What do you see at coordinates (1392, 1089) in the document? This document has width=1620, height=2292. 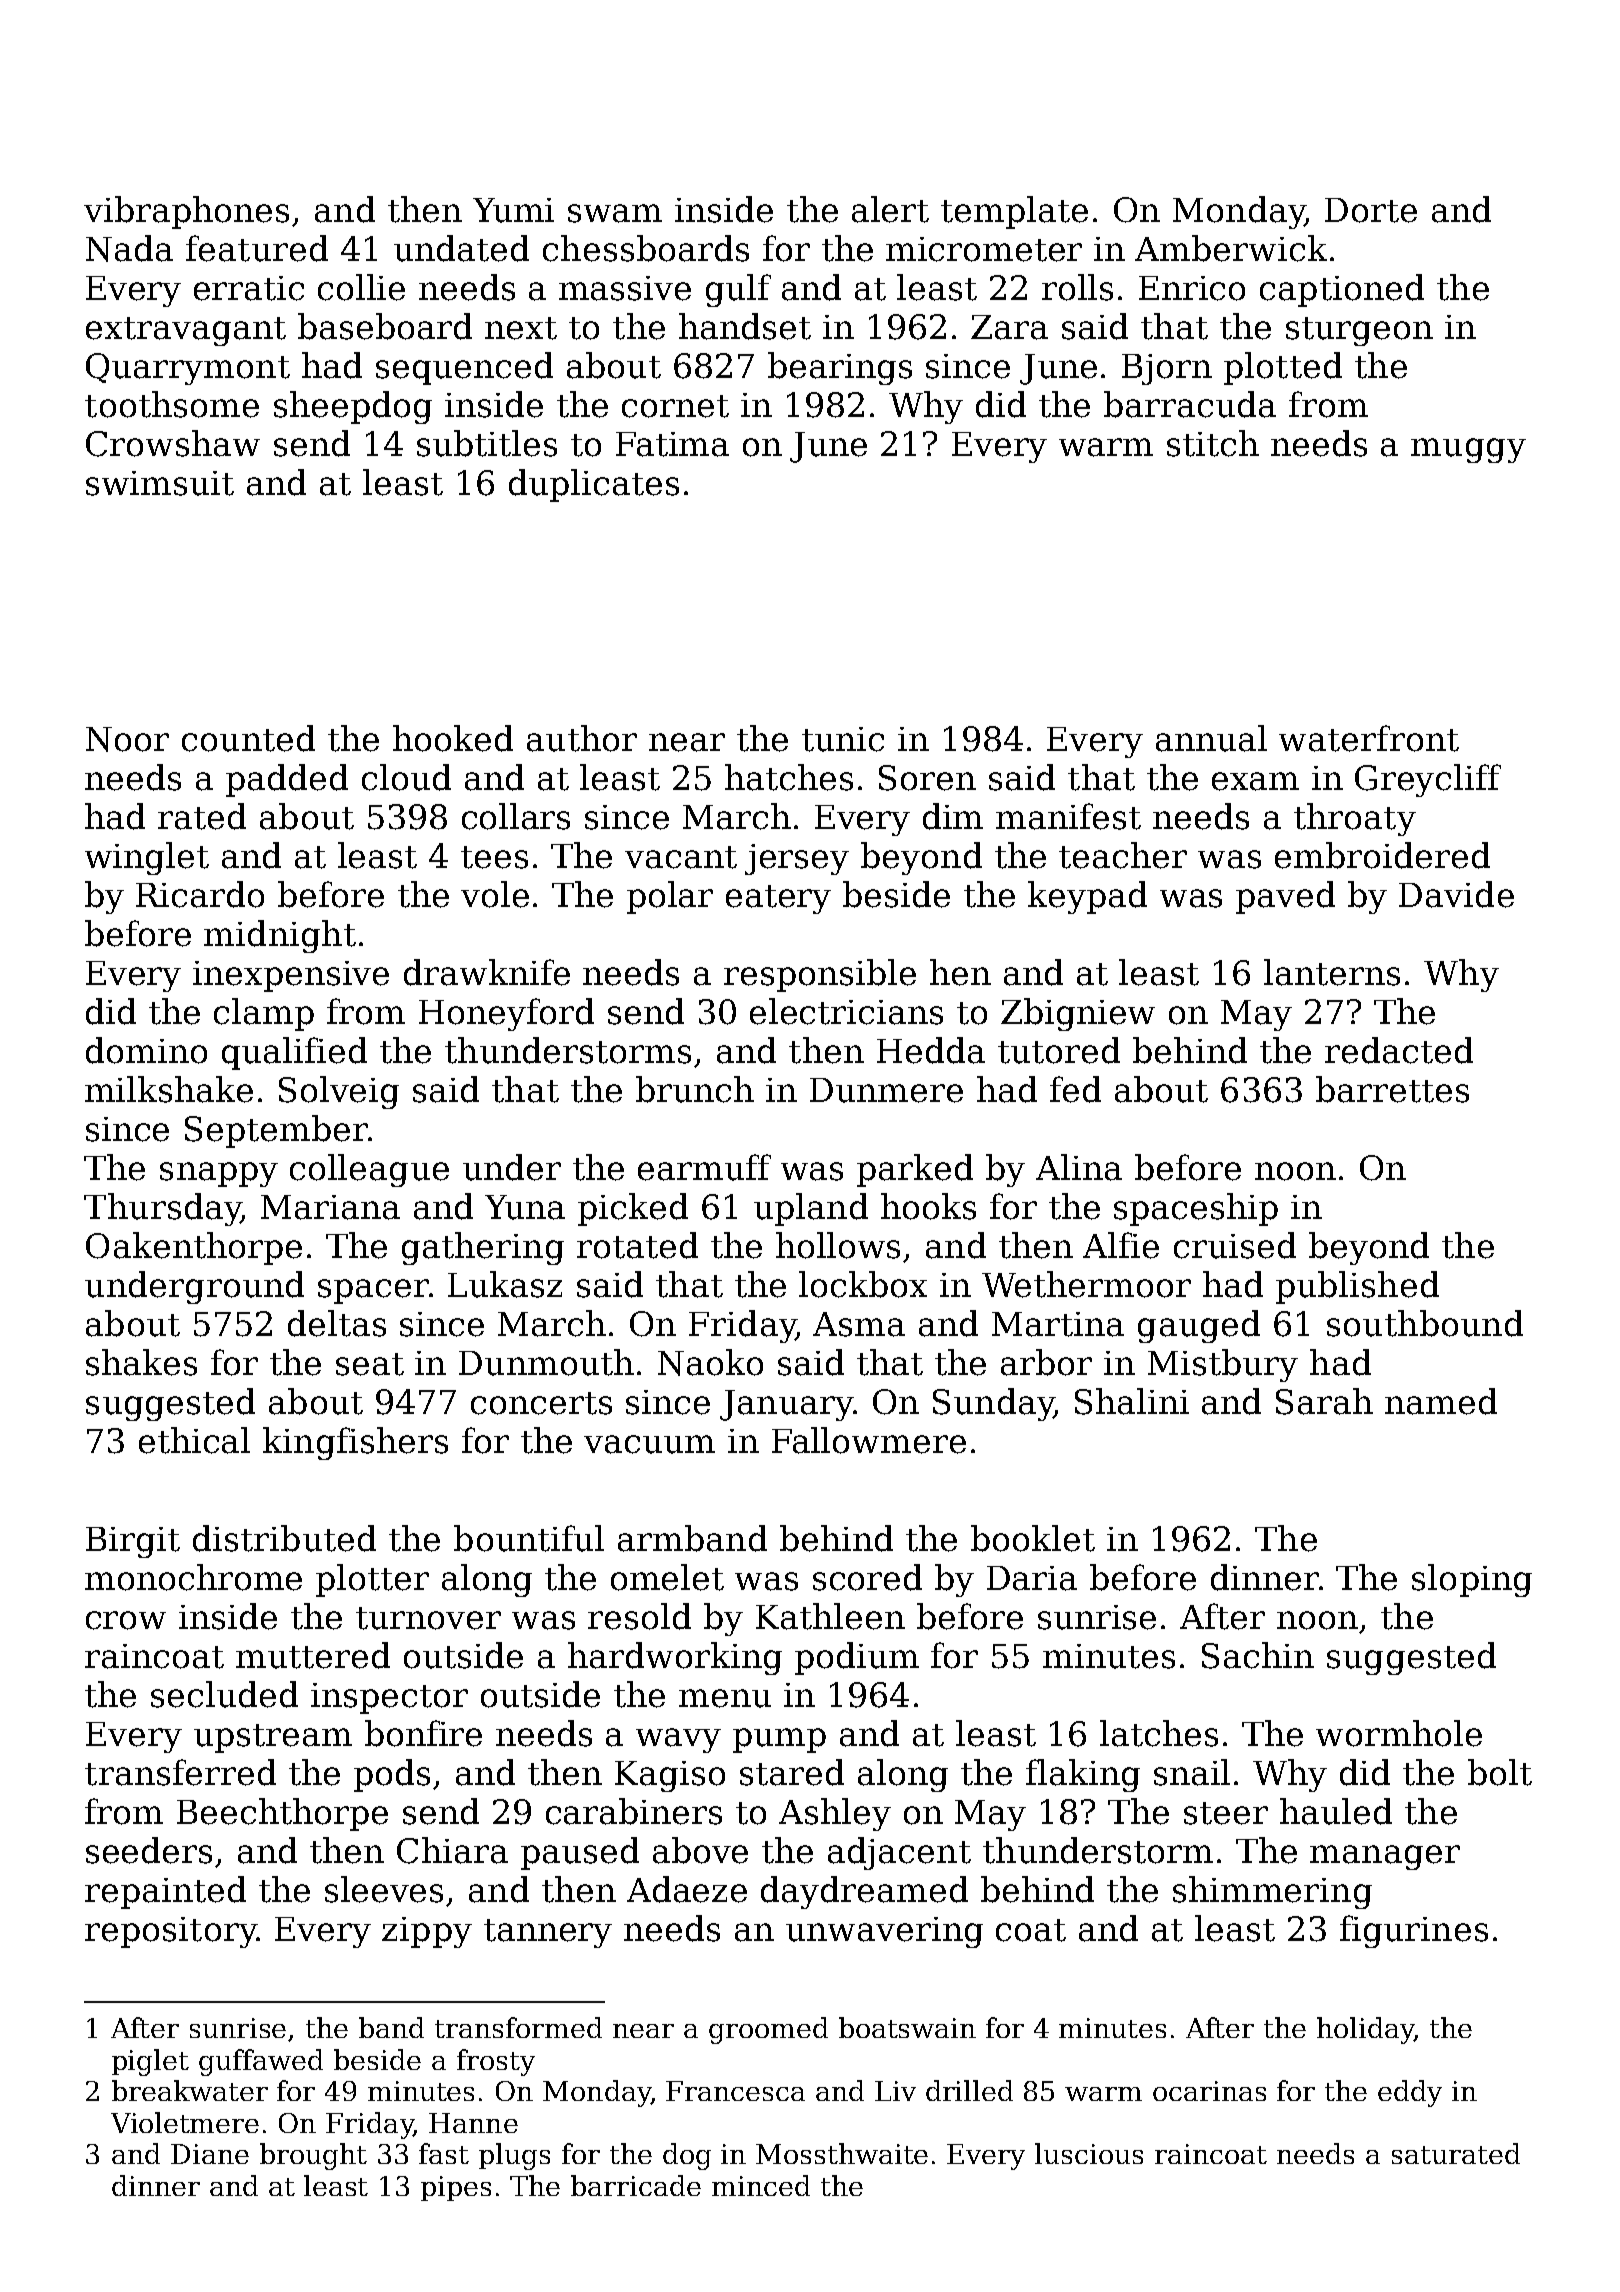 I see `barrettes` at bounding box center [1392, 1089].
